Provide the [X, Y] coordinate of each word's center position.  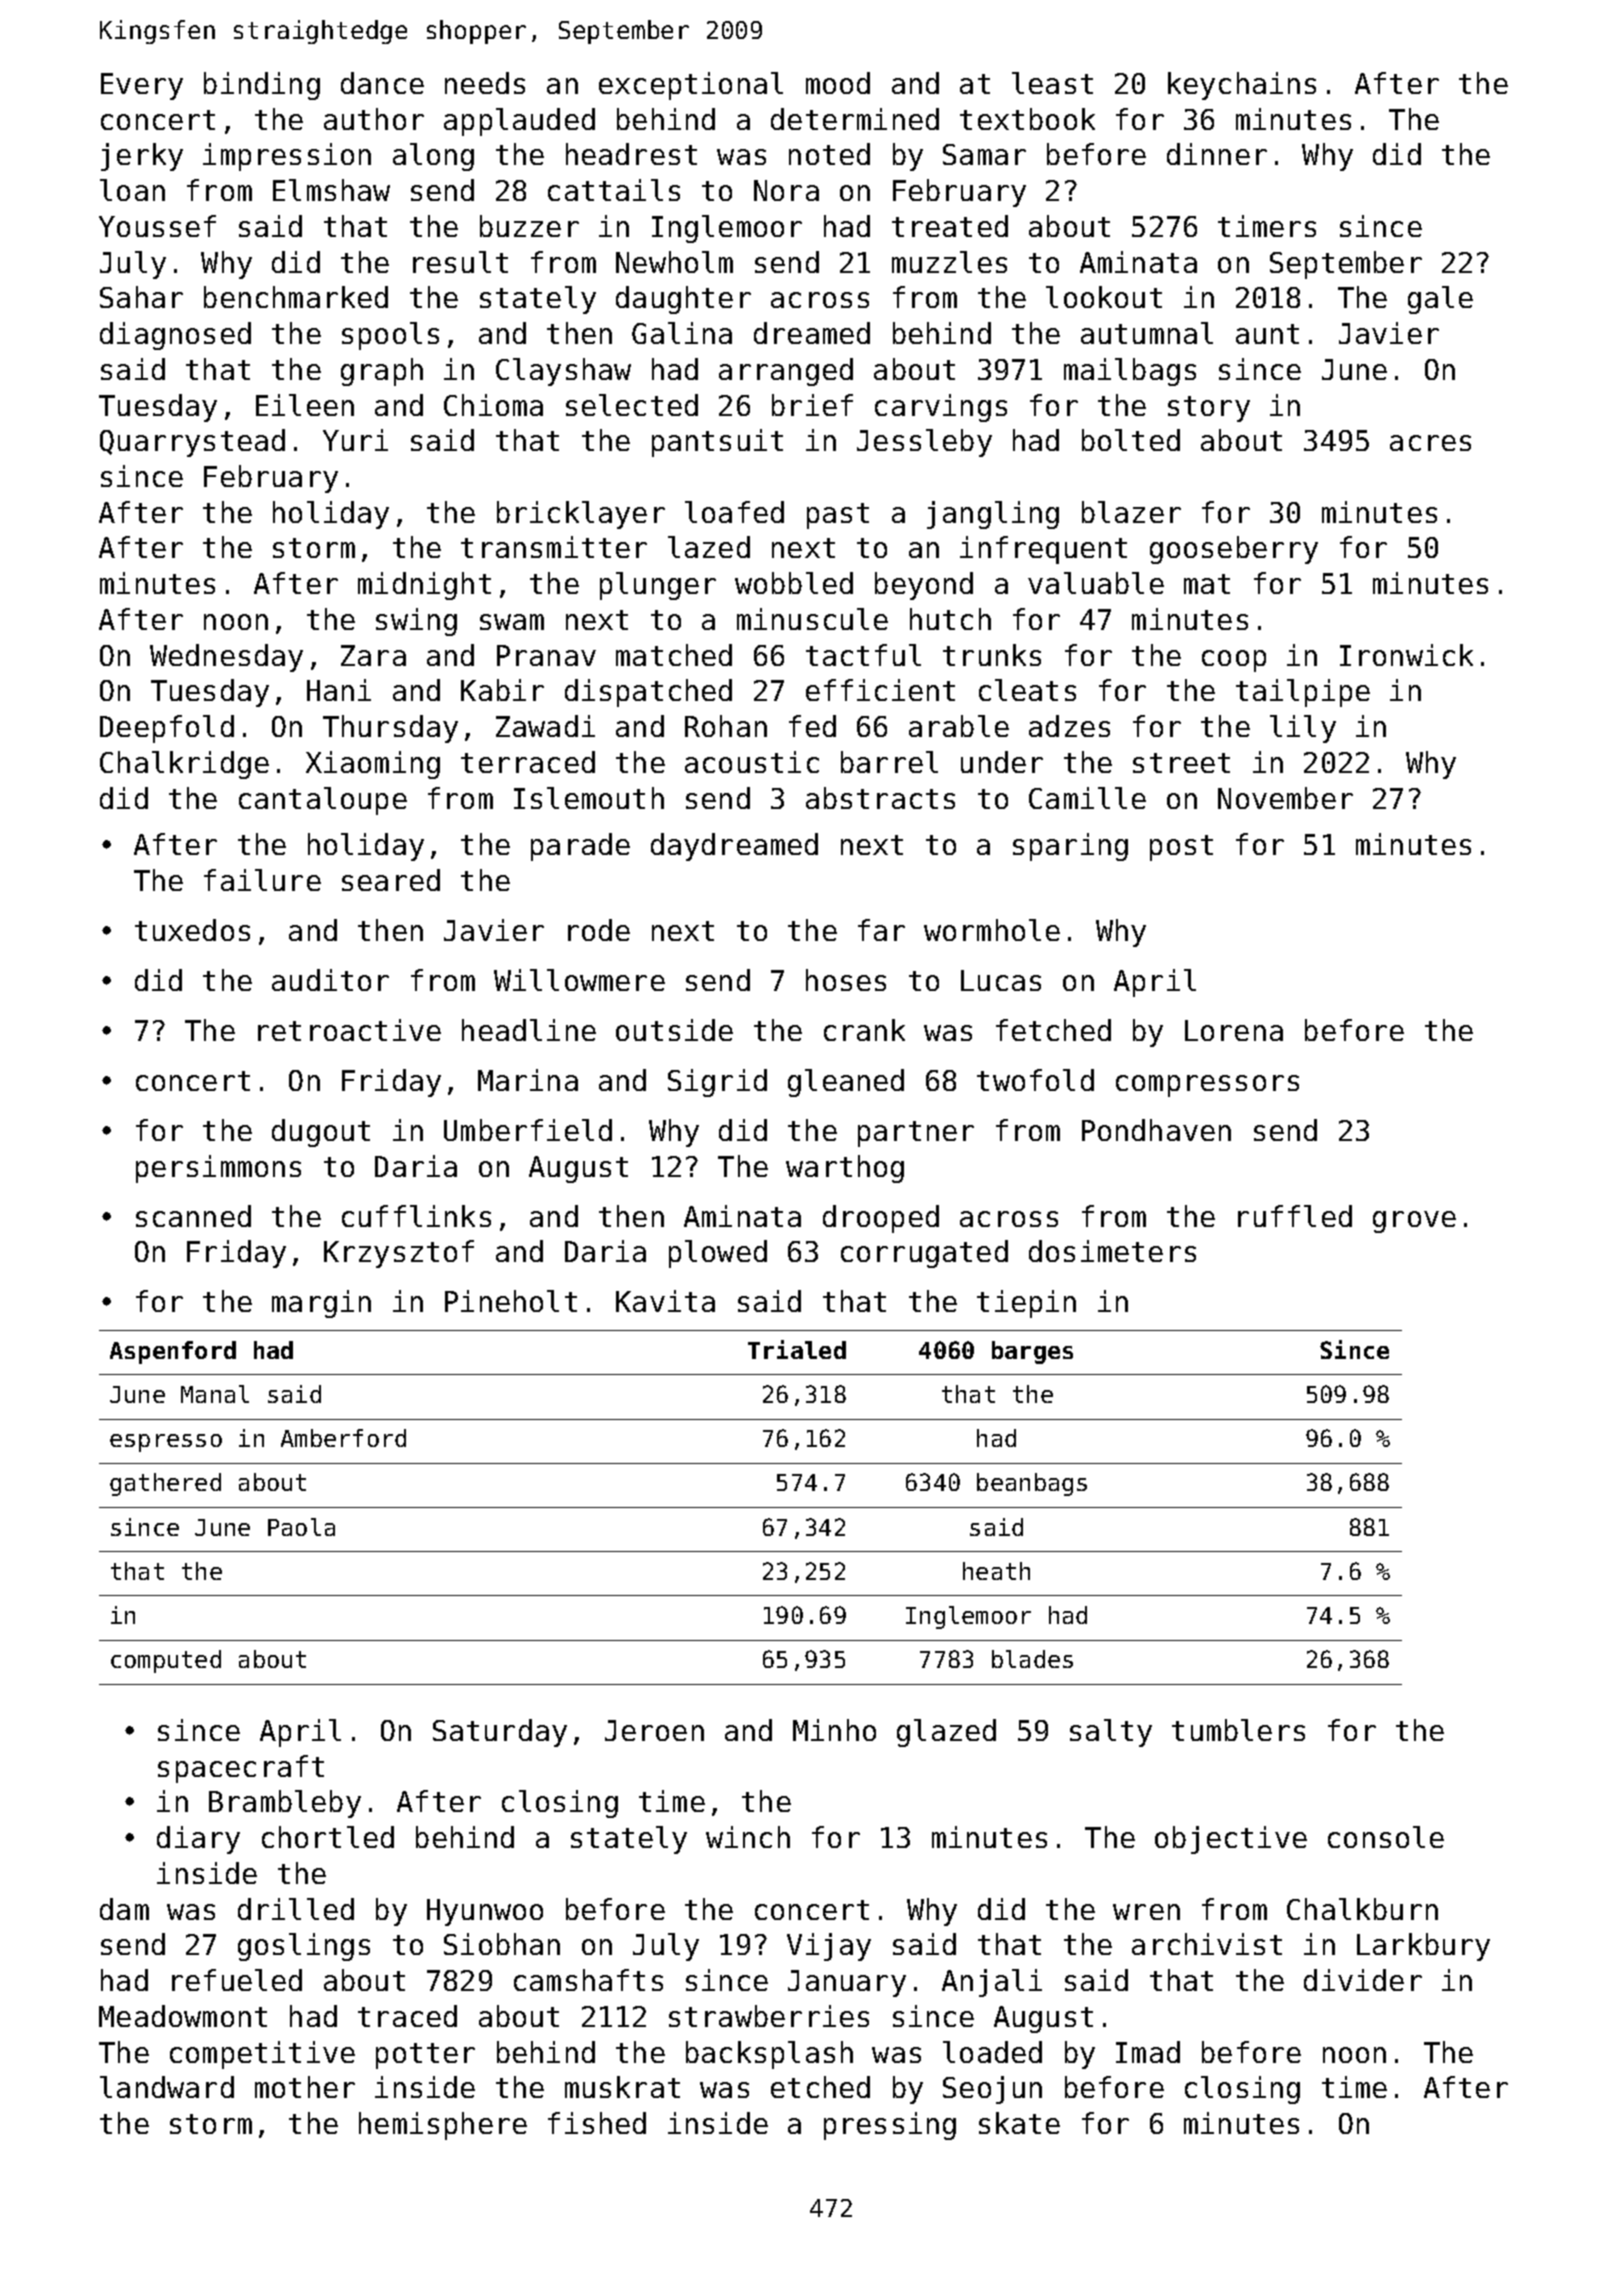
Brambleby [285, 1804]
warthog [845, 1169]
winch [748, 1837]
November [1285, 798]
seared [391, 880]
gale [1440, 300]
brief [812, 405]
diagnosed [175, 336]
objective [1231, 1840]
